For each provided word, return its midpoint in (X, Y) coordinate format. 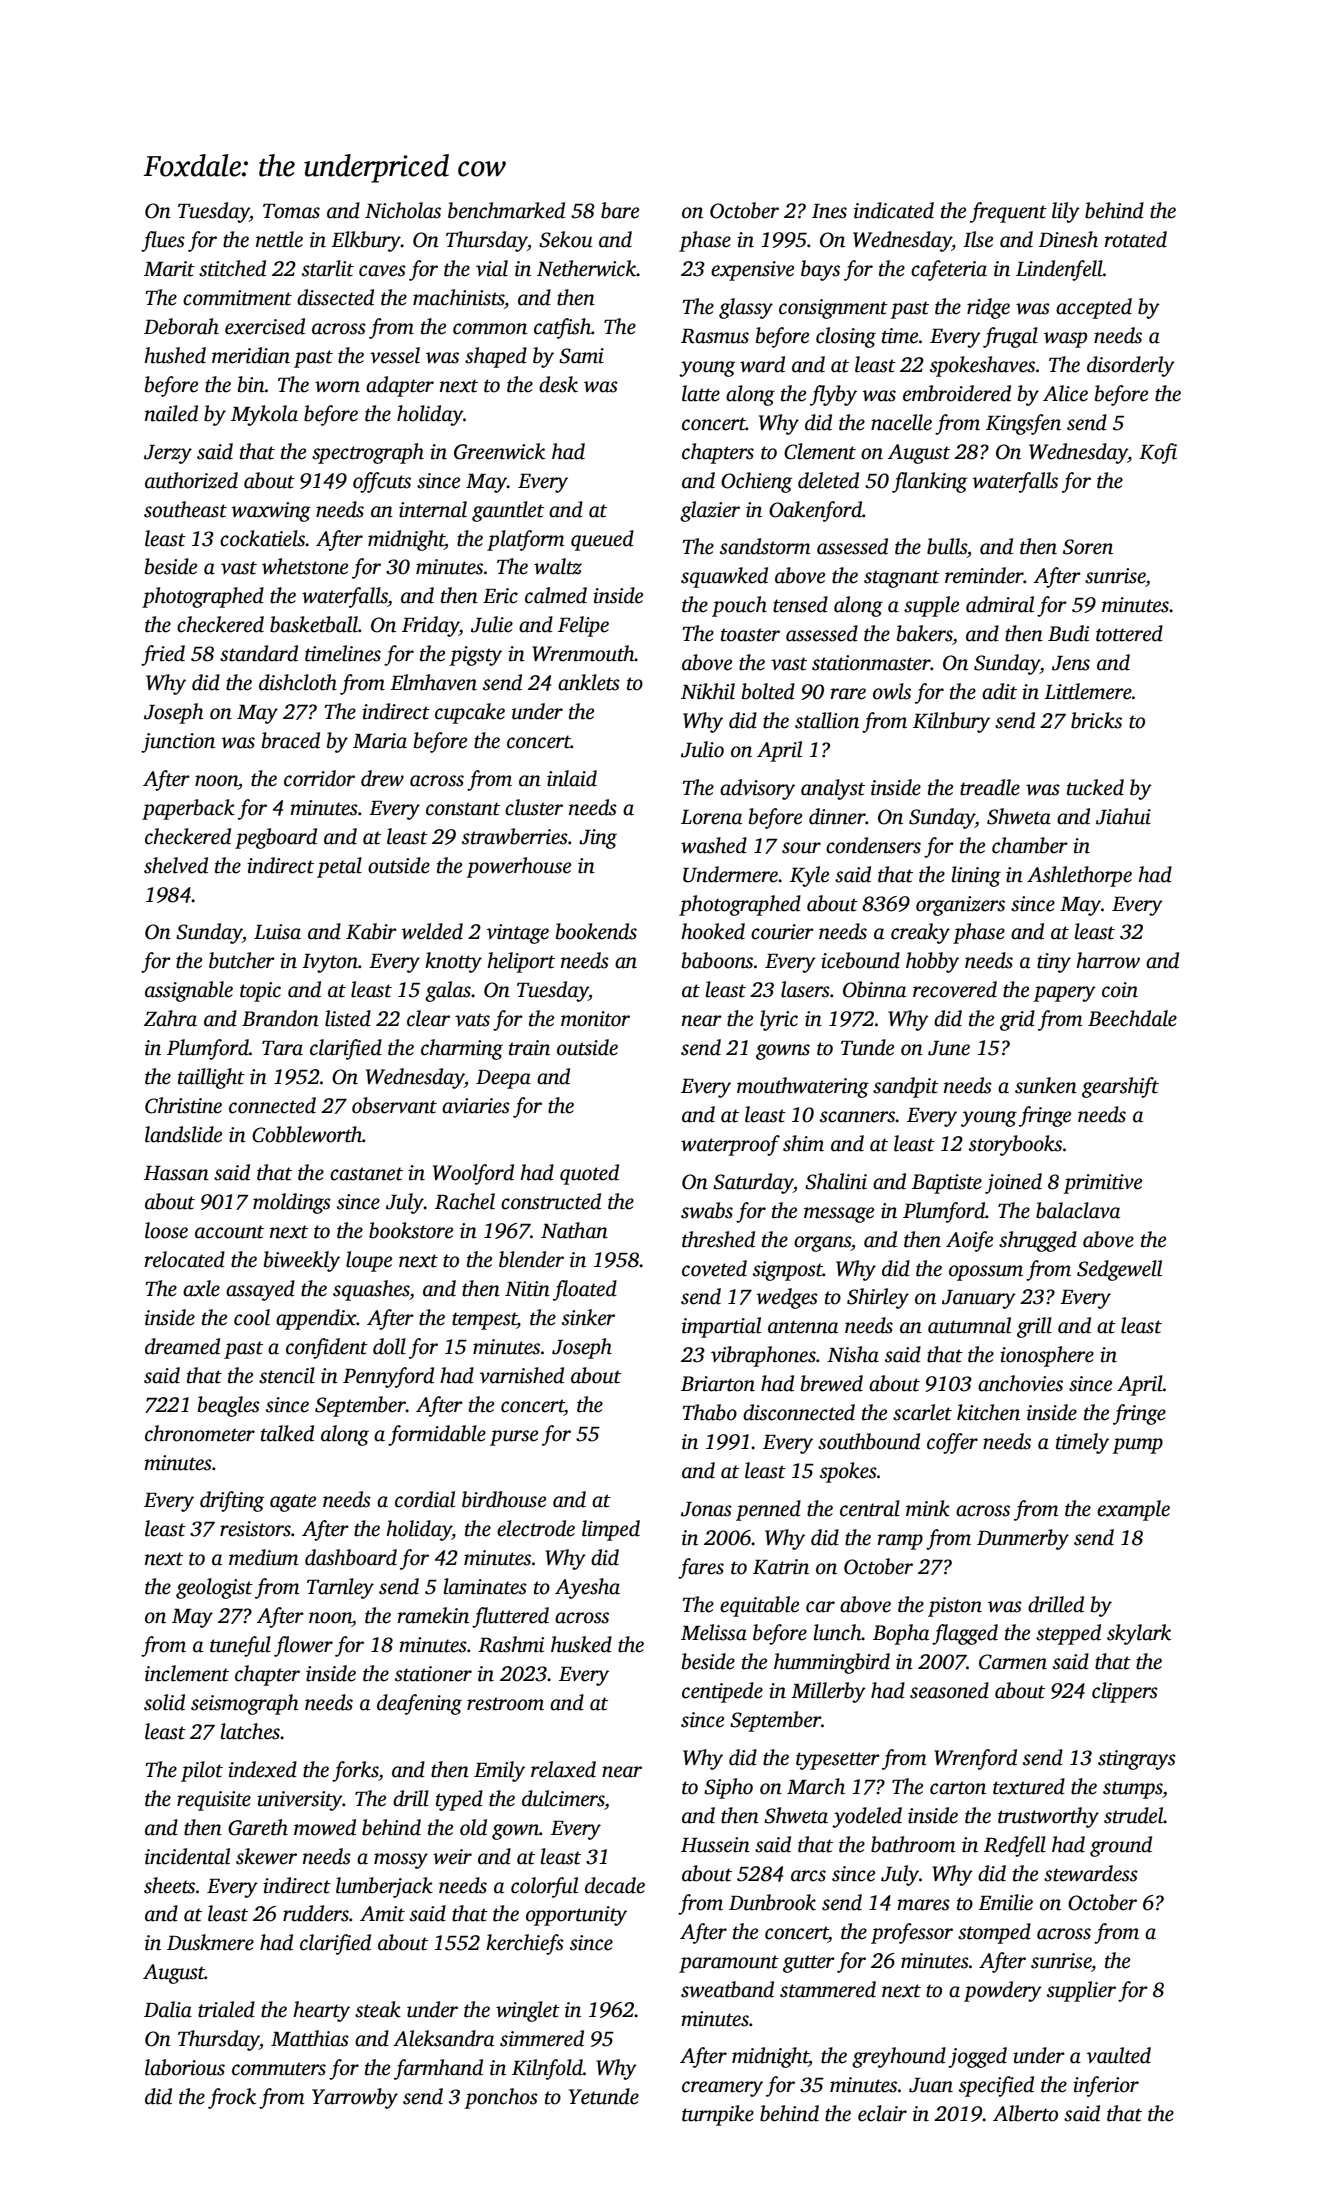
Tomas (291, 211)
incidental (187, 1856)
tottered (1129, 633)
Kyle (809, 876)
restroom (505, 1704)
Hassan (176, 1173)
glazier (710, 511)
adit (999, 691)
